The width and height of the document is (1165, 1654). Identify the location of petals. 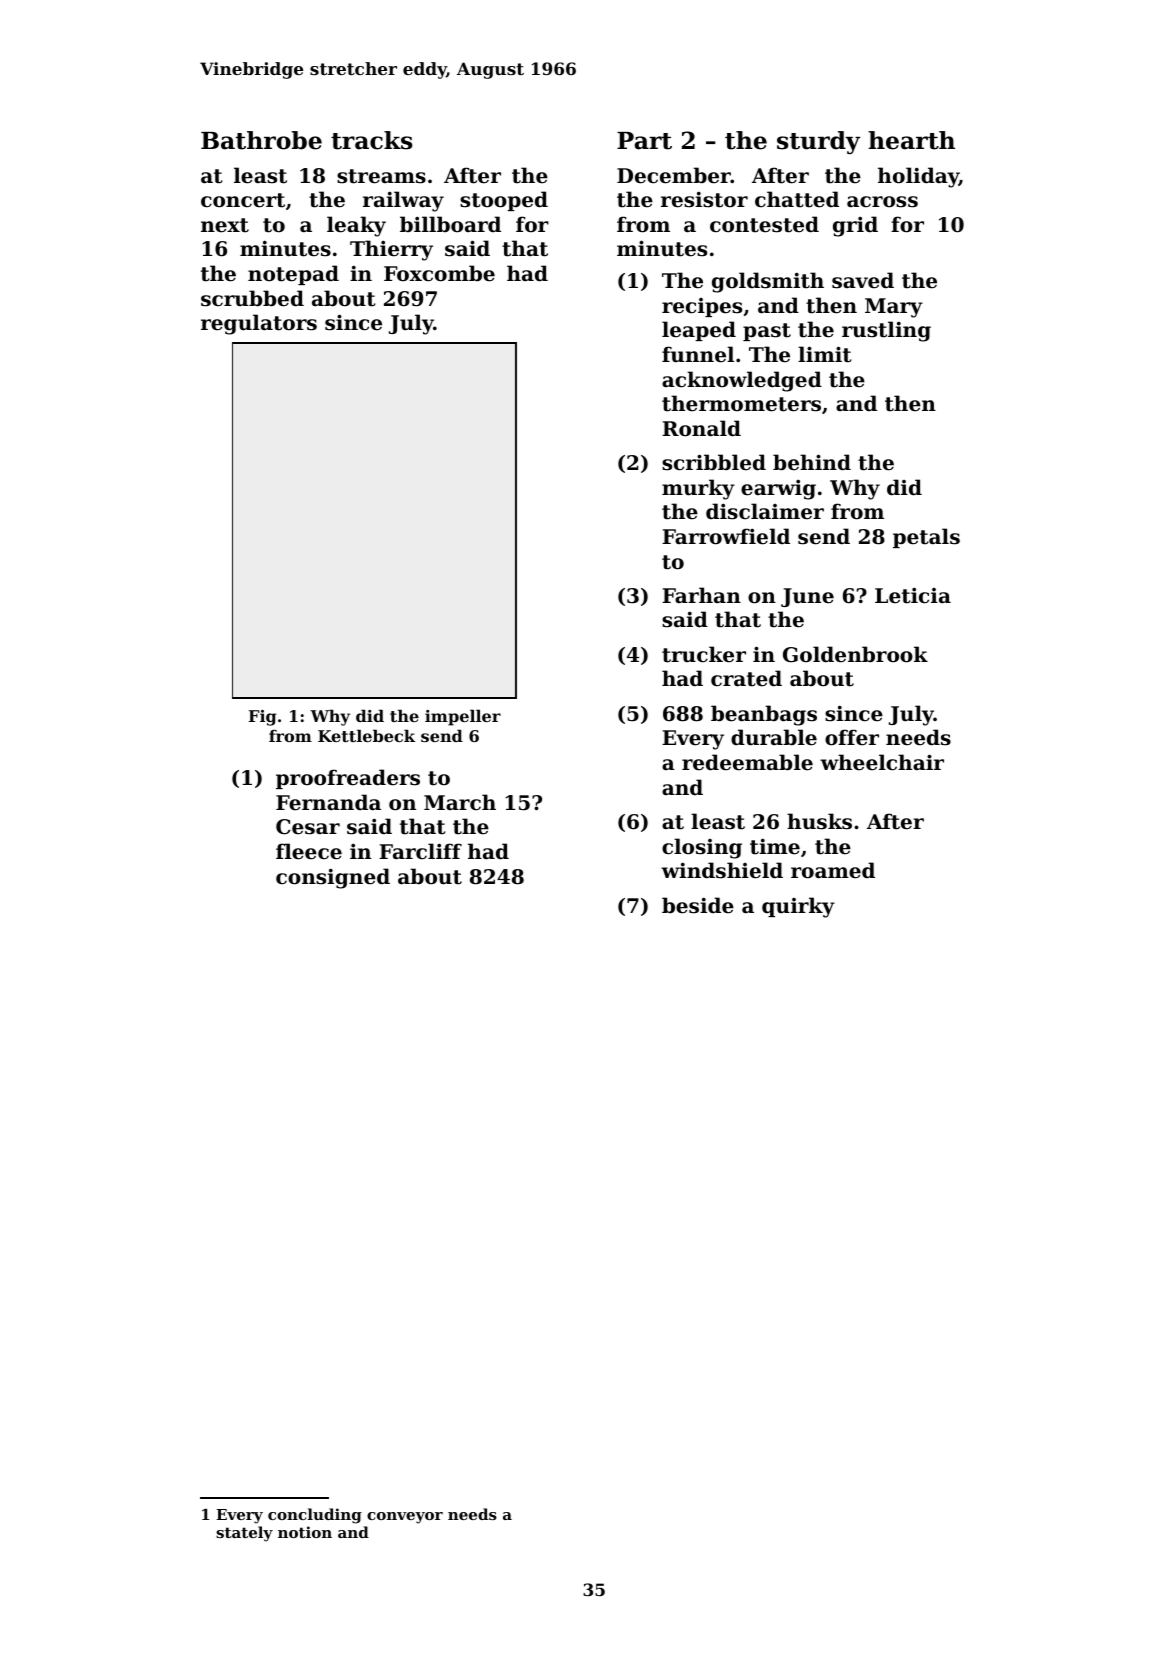
(926, 538).
